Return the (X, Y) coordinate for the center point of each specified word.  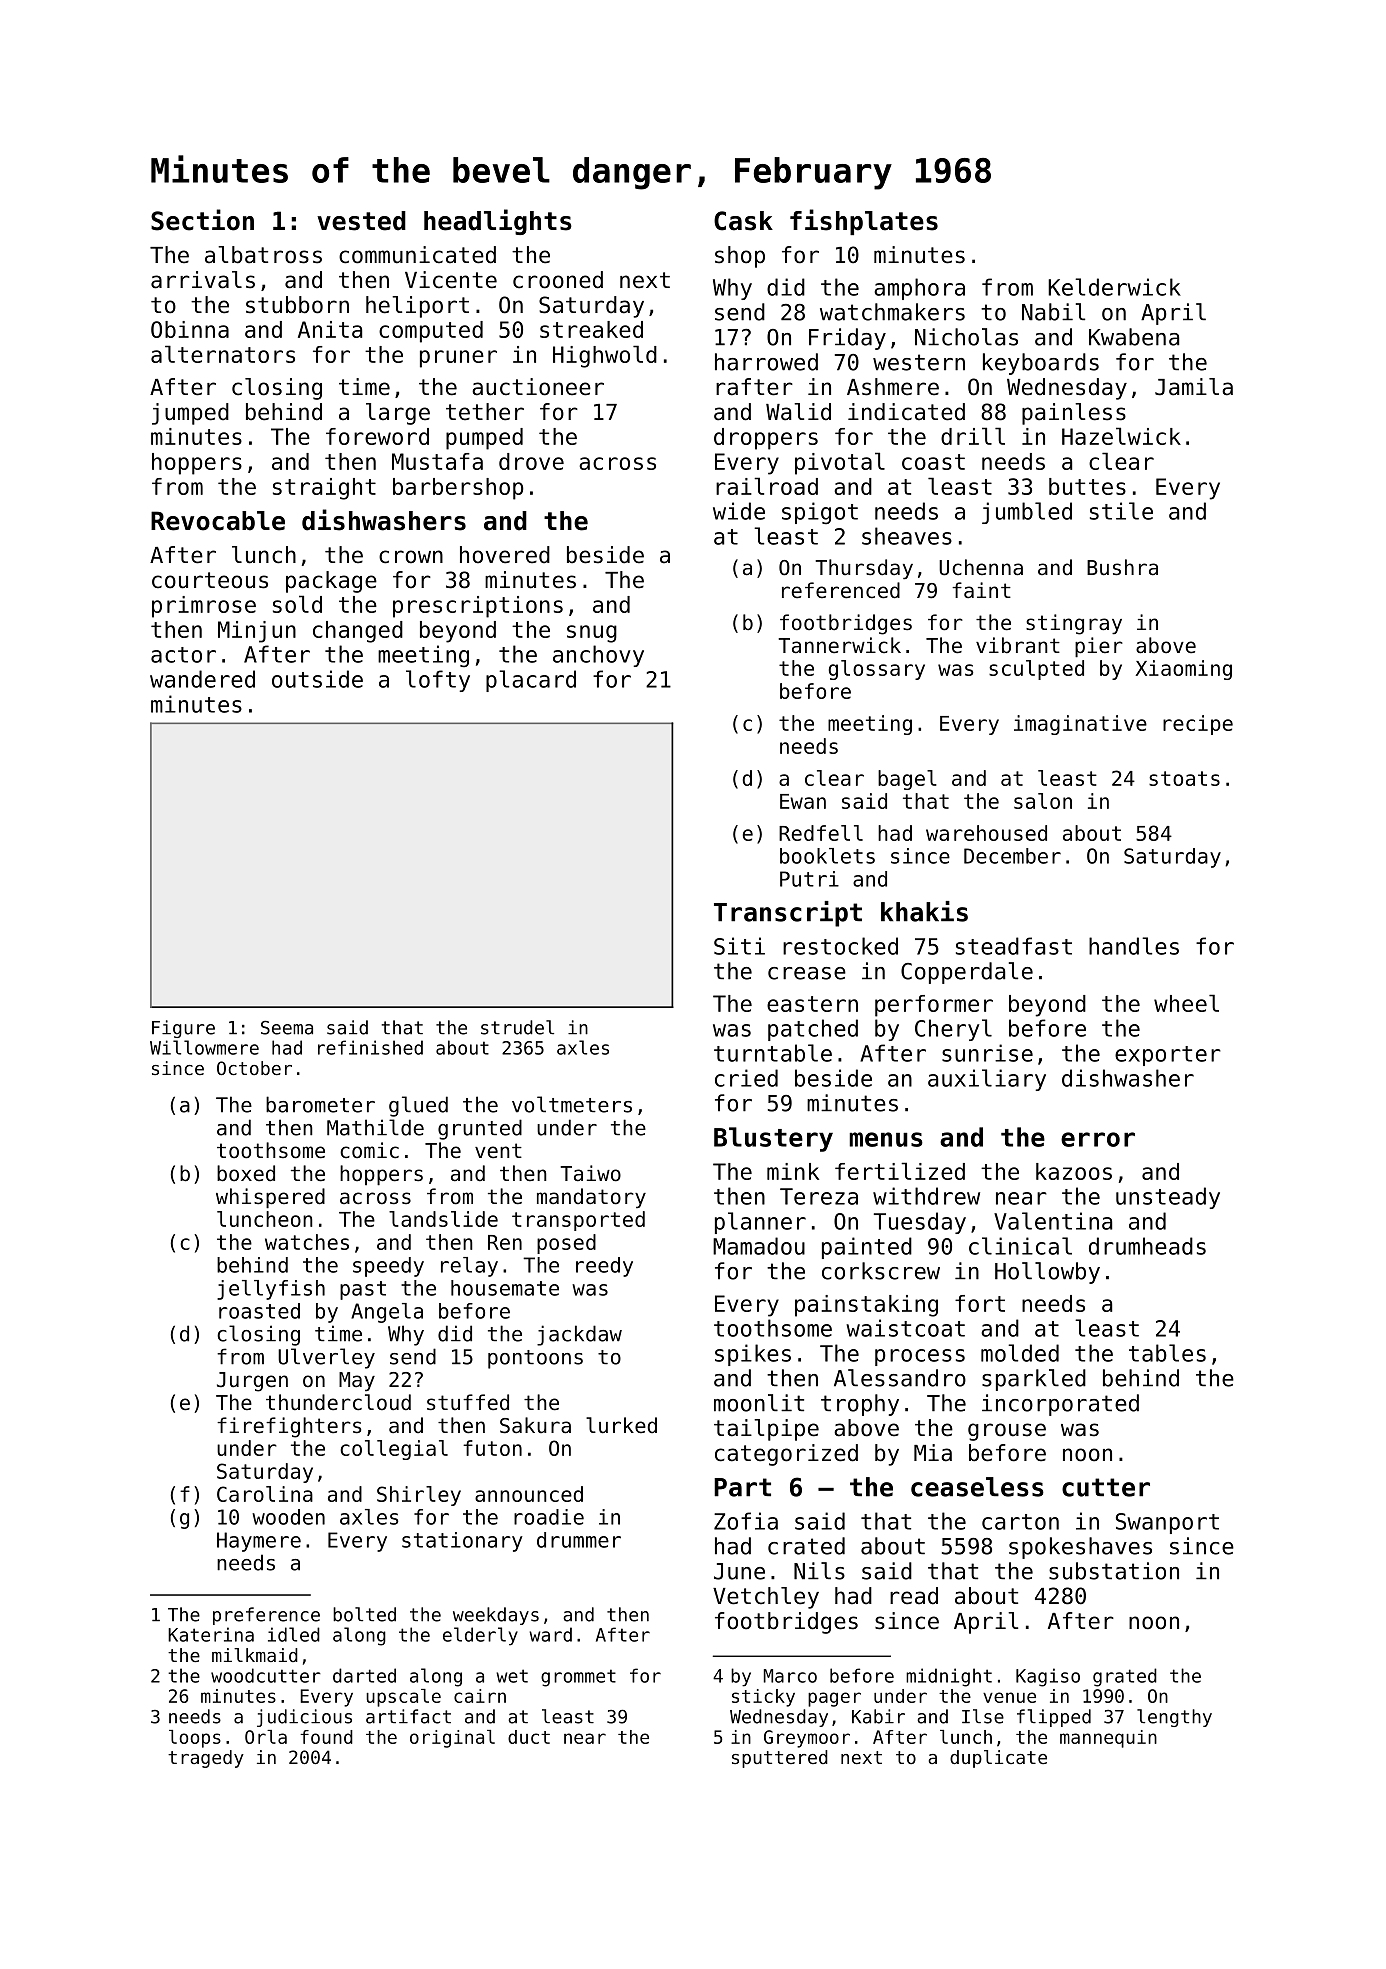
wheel (1186, 1003)
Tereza (819, 1196)
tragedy (206, 1759)
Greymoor (807, 1739)
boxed (246, 1173)
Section (202, 220)
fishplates (864, 222)
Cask (743, 221)
